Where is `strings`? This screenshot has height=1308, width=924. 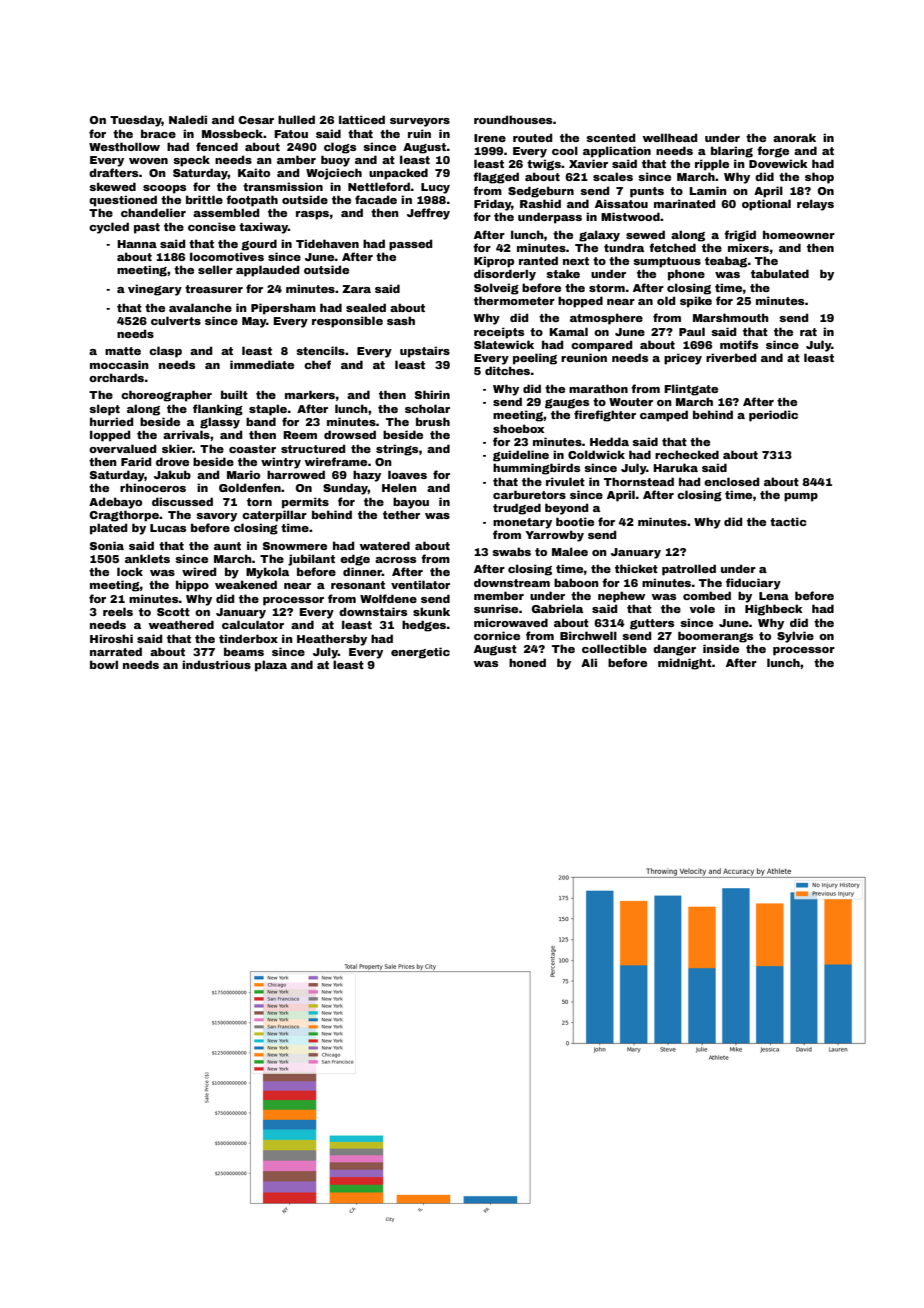 strings is located at coordinates (397, 450).
